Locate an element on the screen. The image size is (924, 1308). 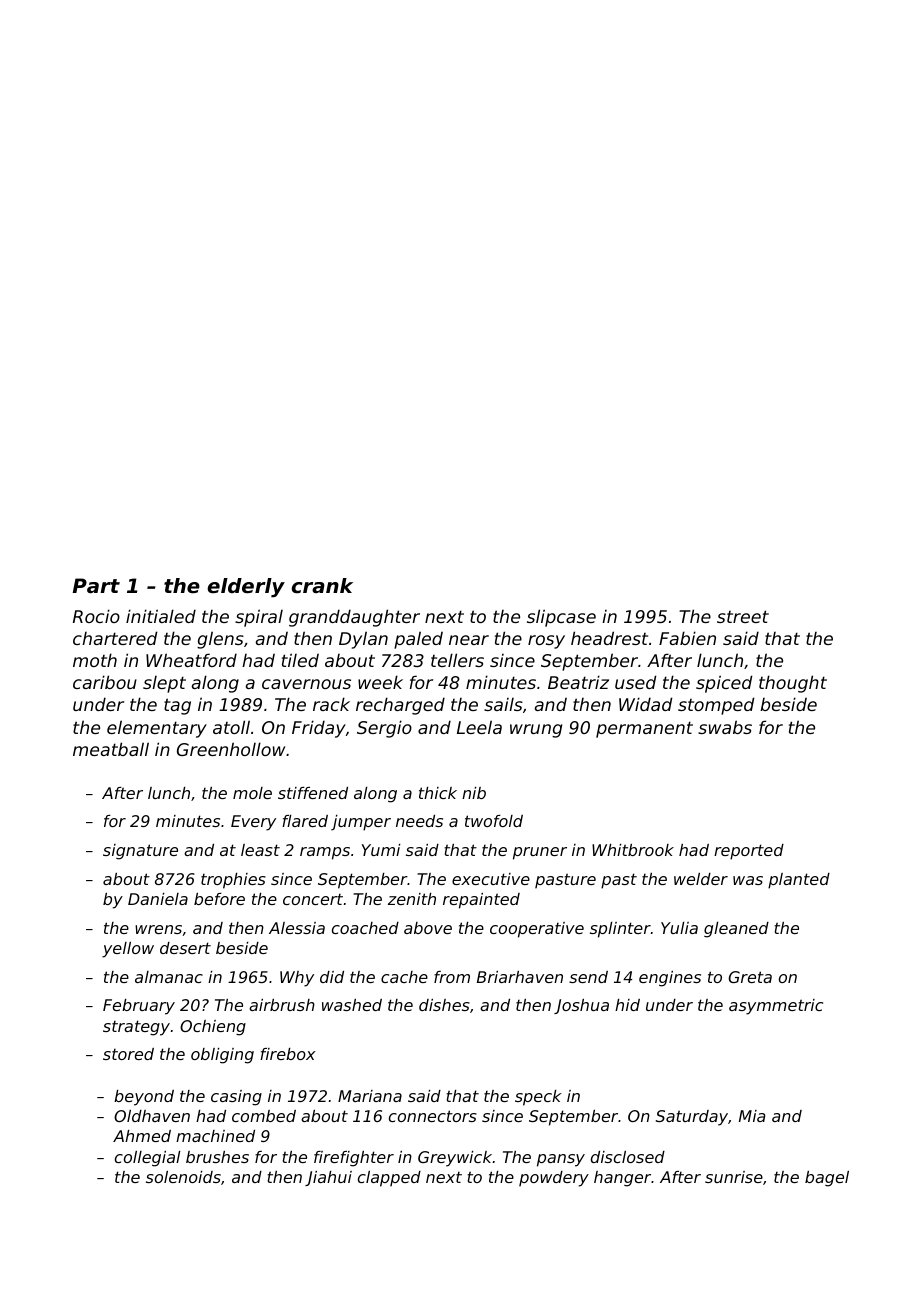
solenoids is located at coordinates (183, 1177).
